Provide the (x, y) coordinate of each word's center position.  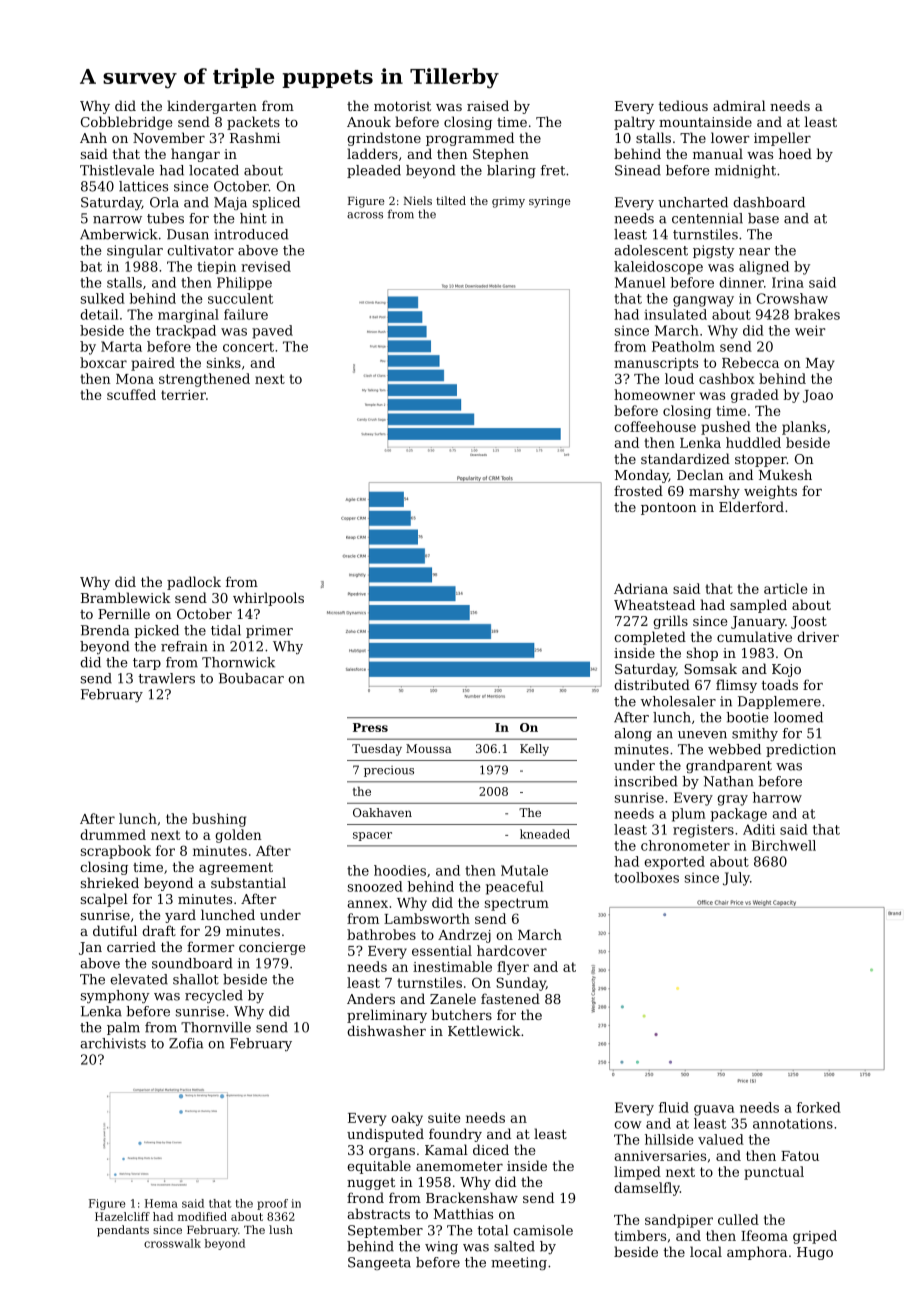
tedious (683, 105)
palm (123, 1028)
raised (488, 105)
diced (491, 1149)
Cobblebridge (126, 123)
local (706, 1251)
